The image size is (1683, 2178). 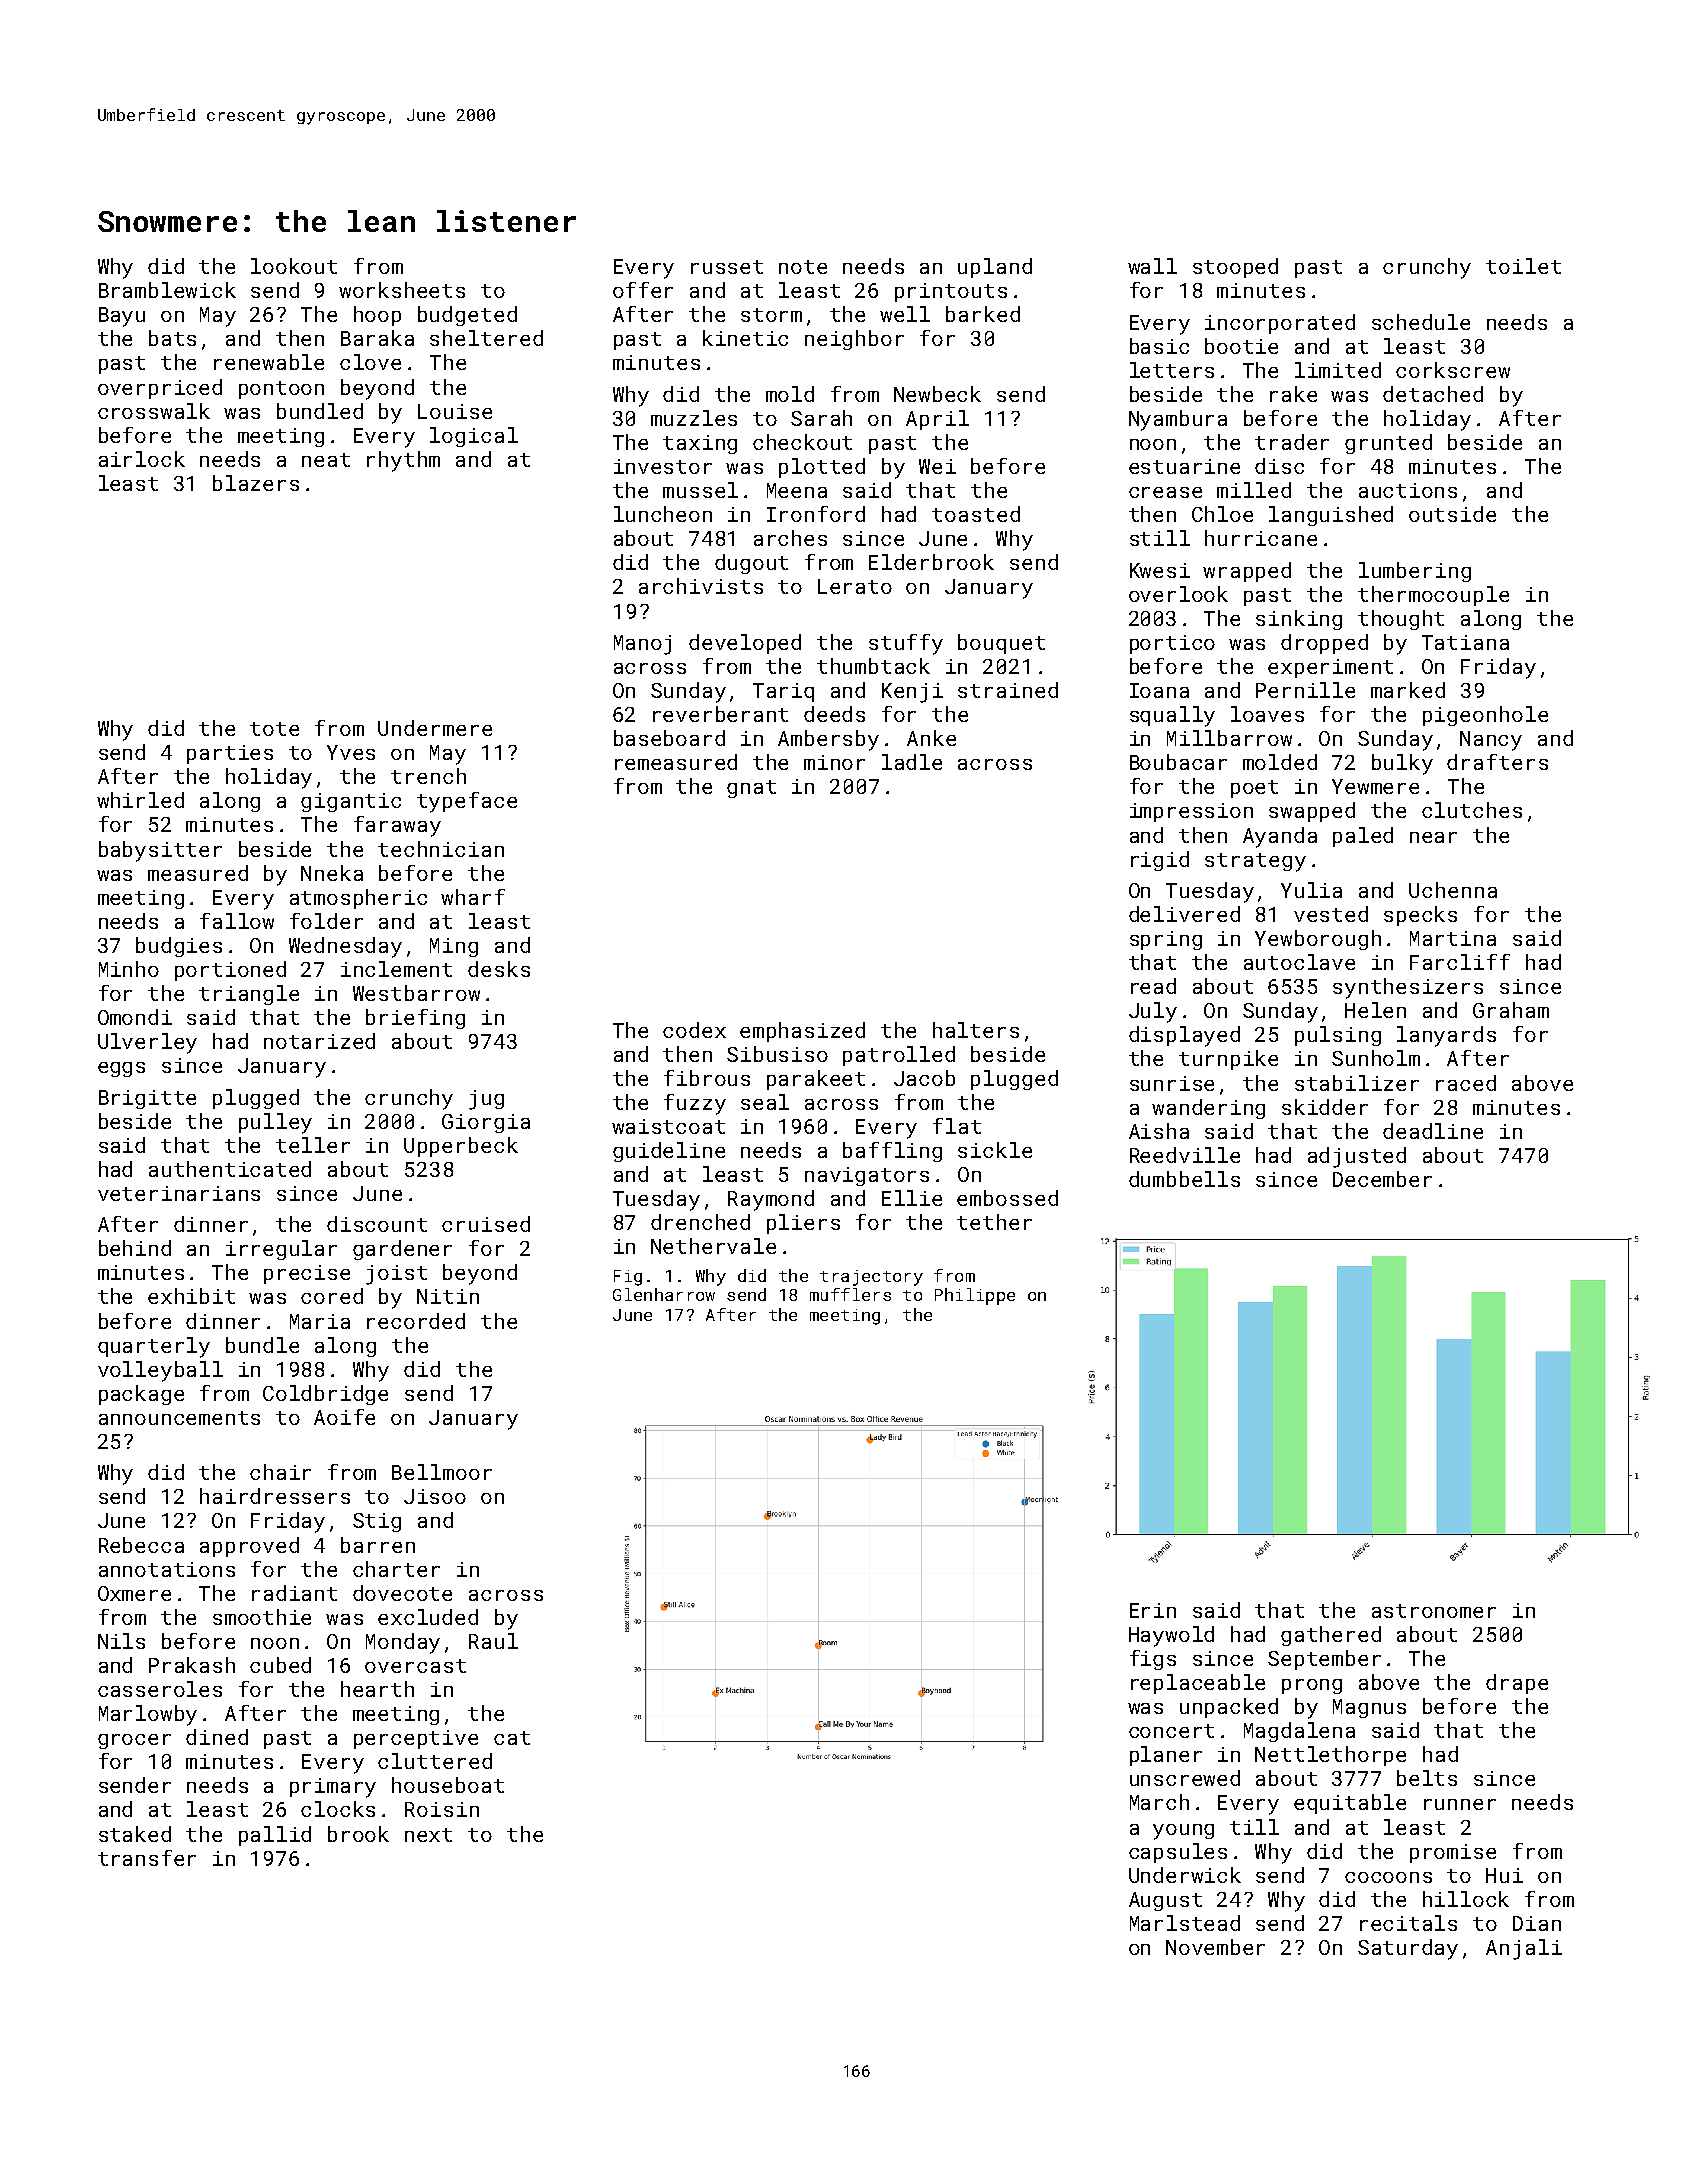 I want to click on Glenharrow, so click(x=664, y=1294).
